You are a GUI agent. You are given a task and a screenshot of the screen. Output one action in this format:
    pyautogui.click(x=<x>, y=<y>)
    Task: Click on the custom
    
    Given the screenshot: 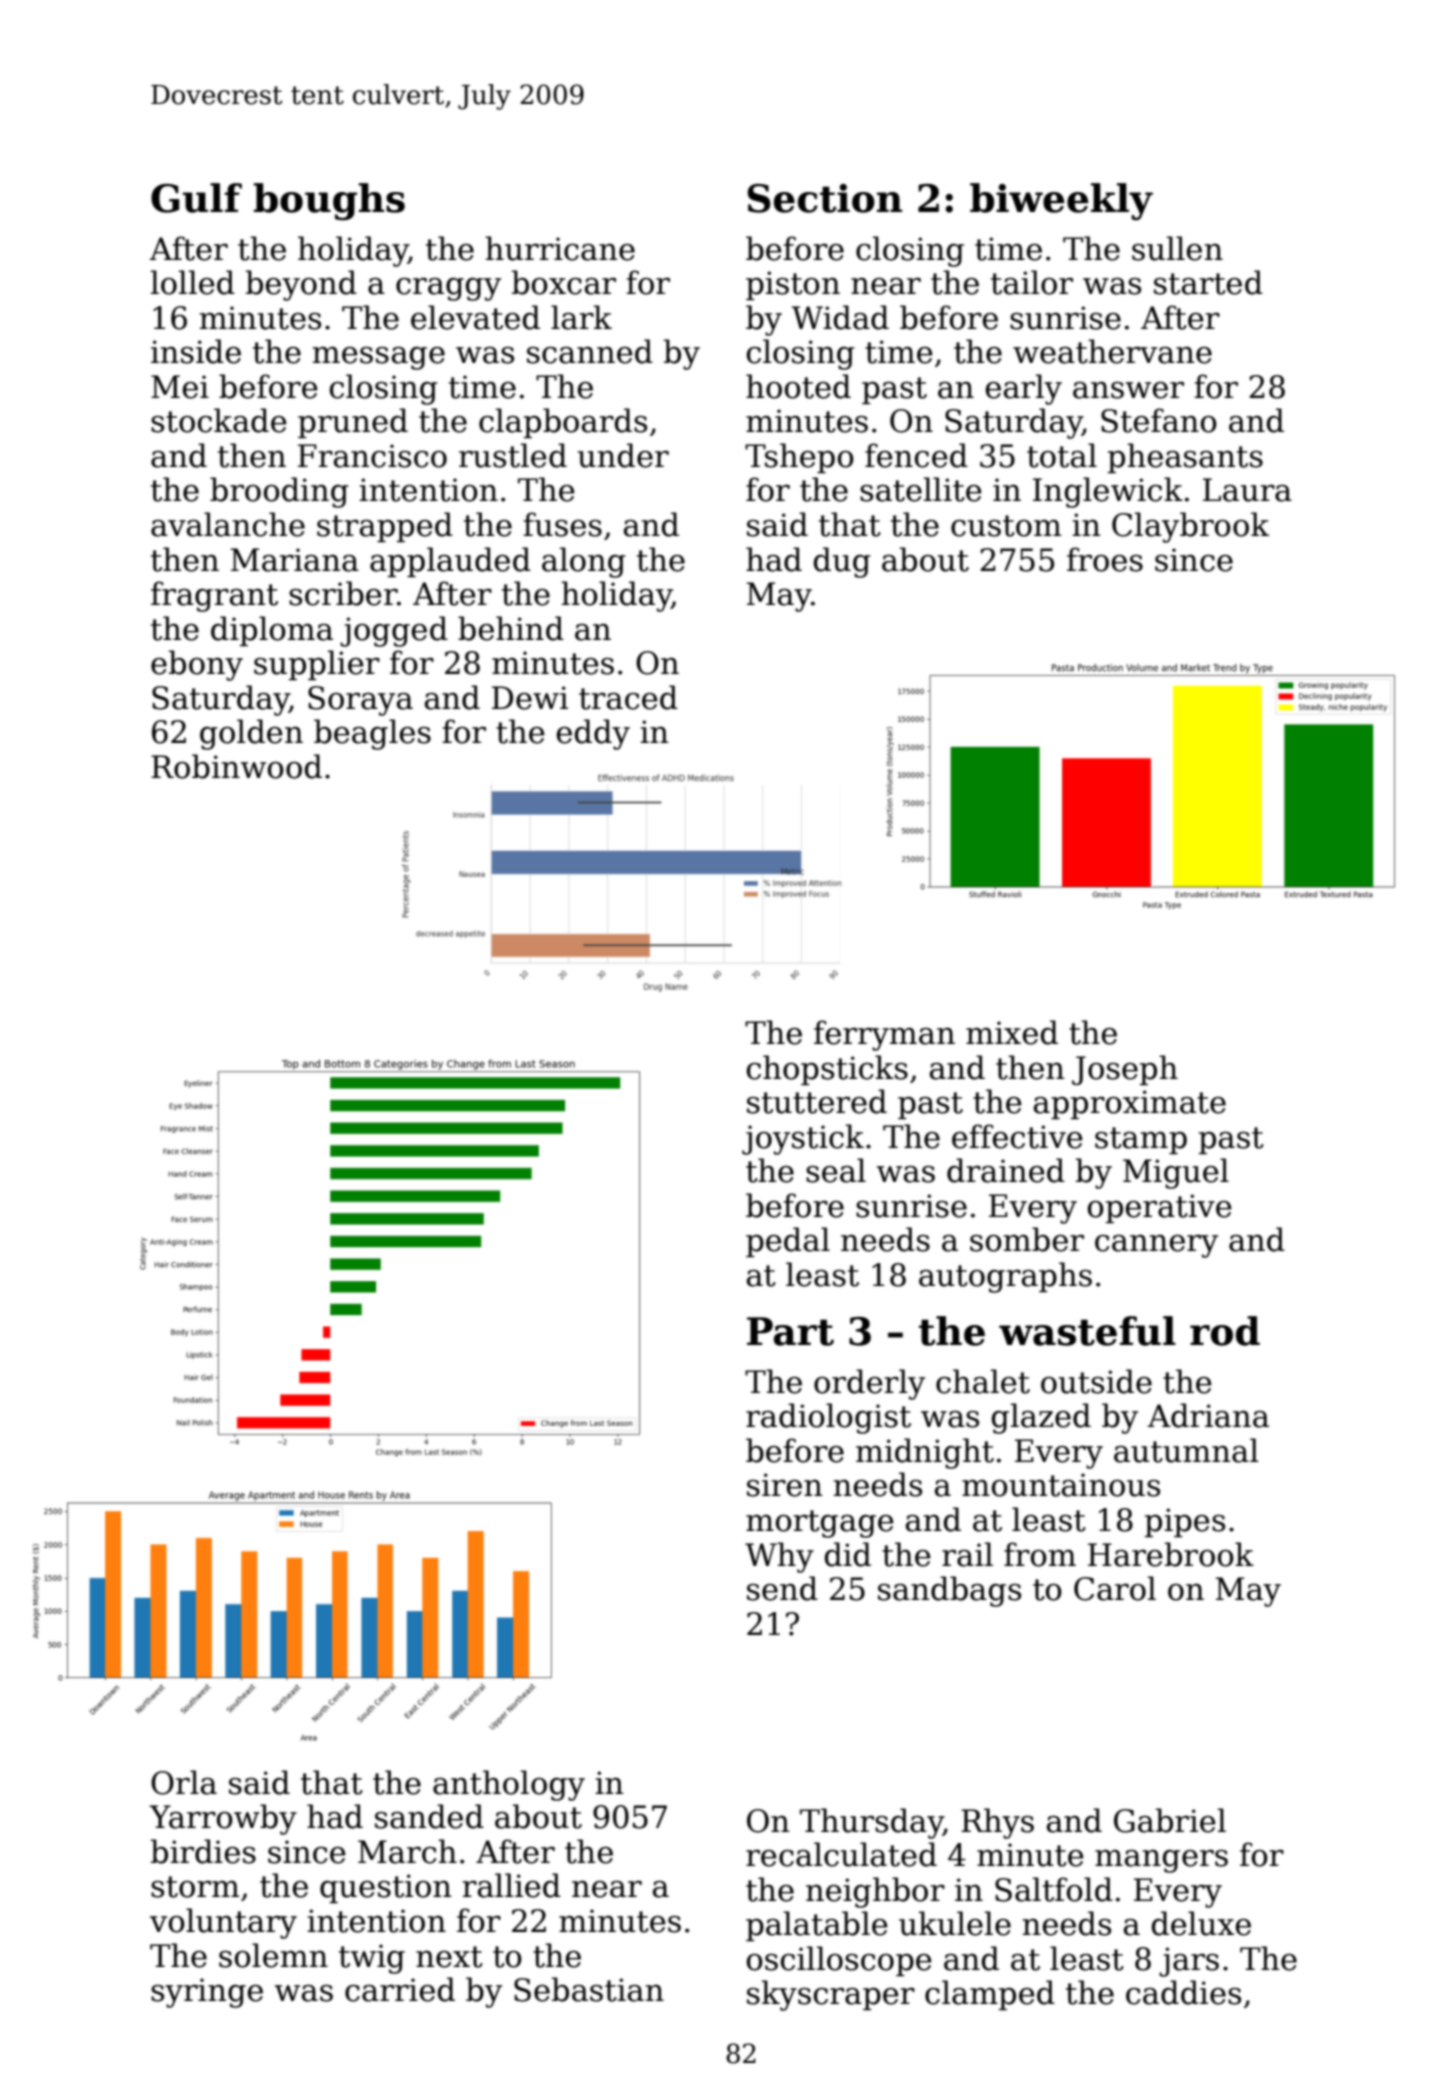 What is the action you would take?
    pyautogui.click(x=1006, y=526)
